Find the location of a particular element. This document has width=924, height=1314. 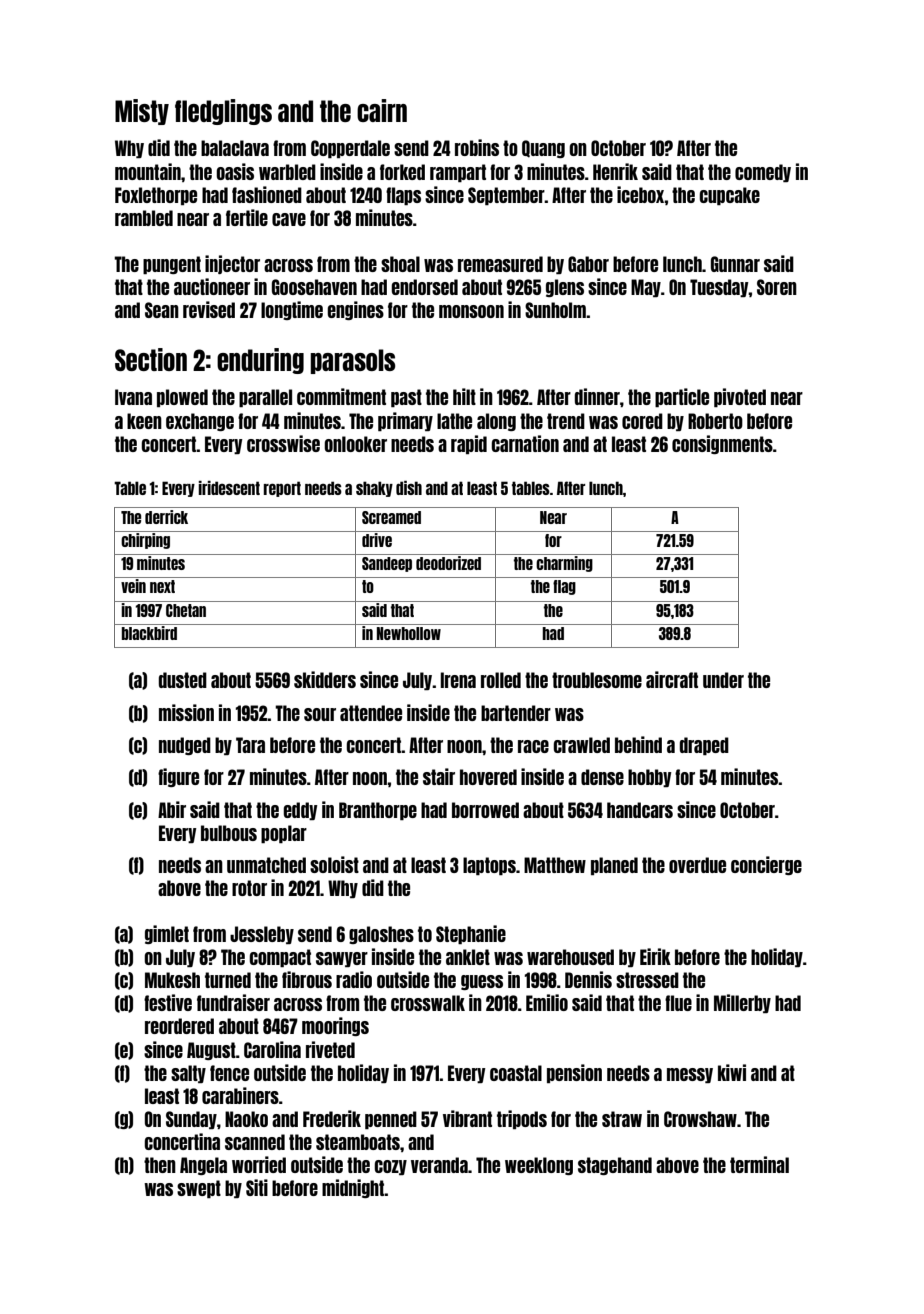

midnight is located at coordinates (353, 1188).
